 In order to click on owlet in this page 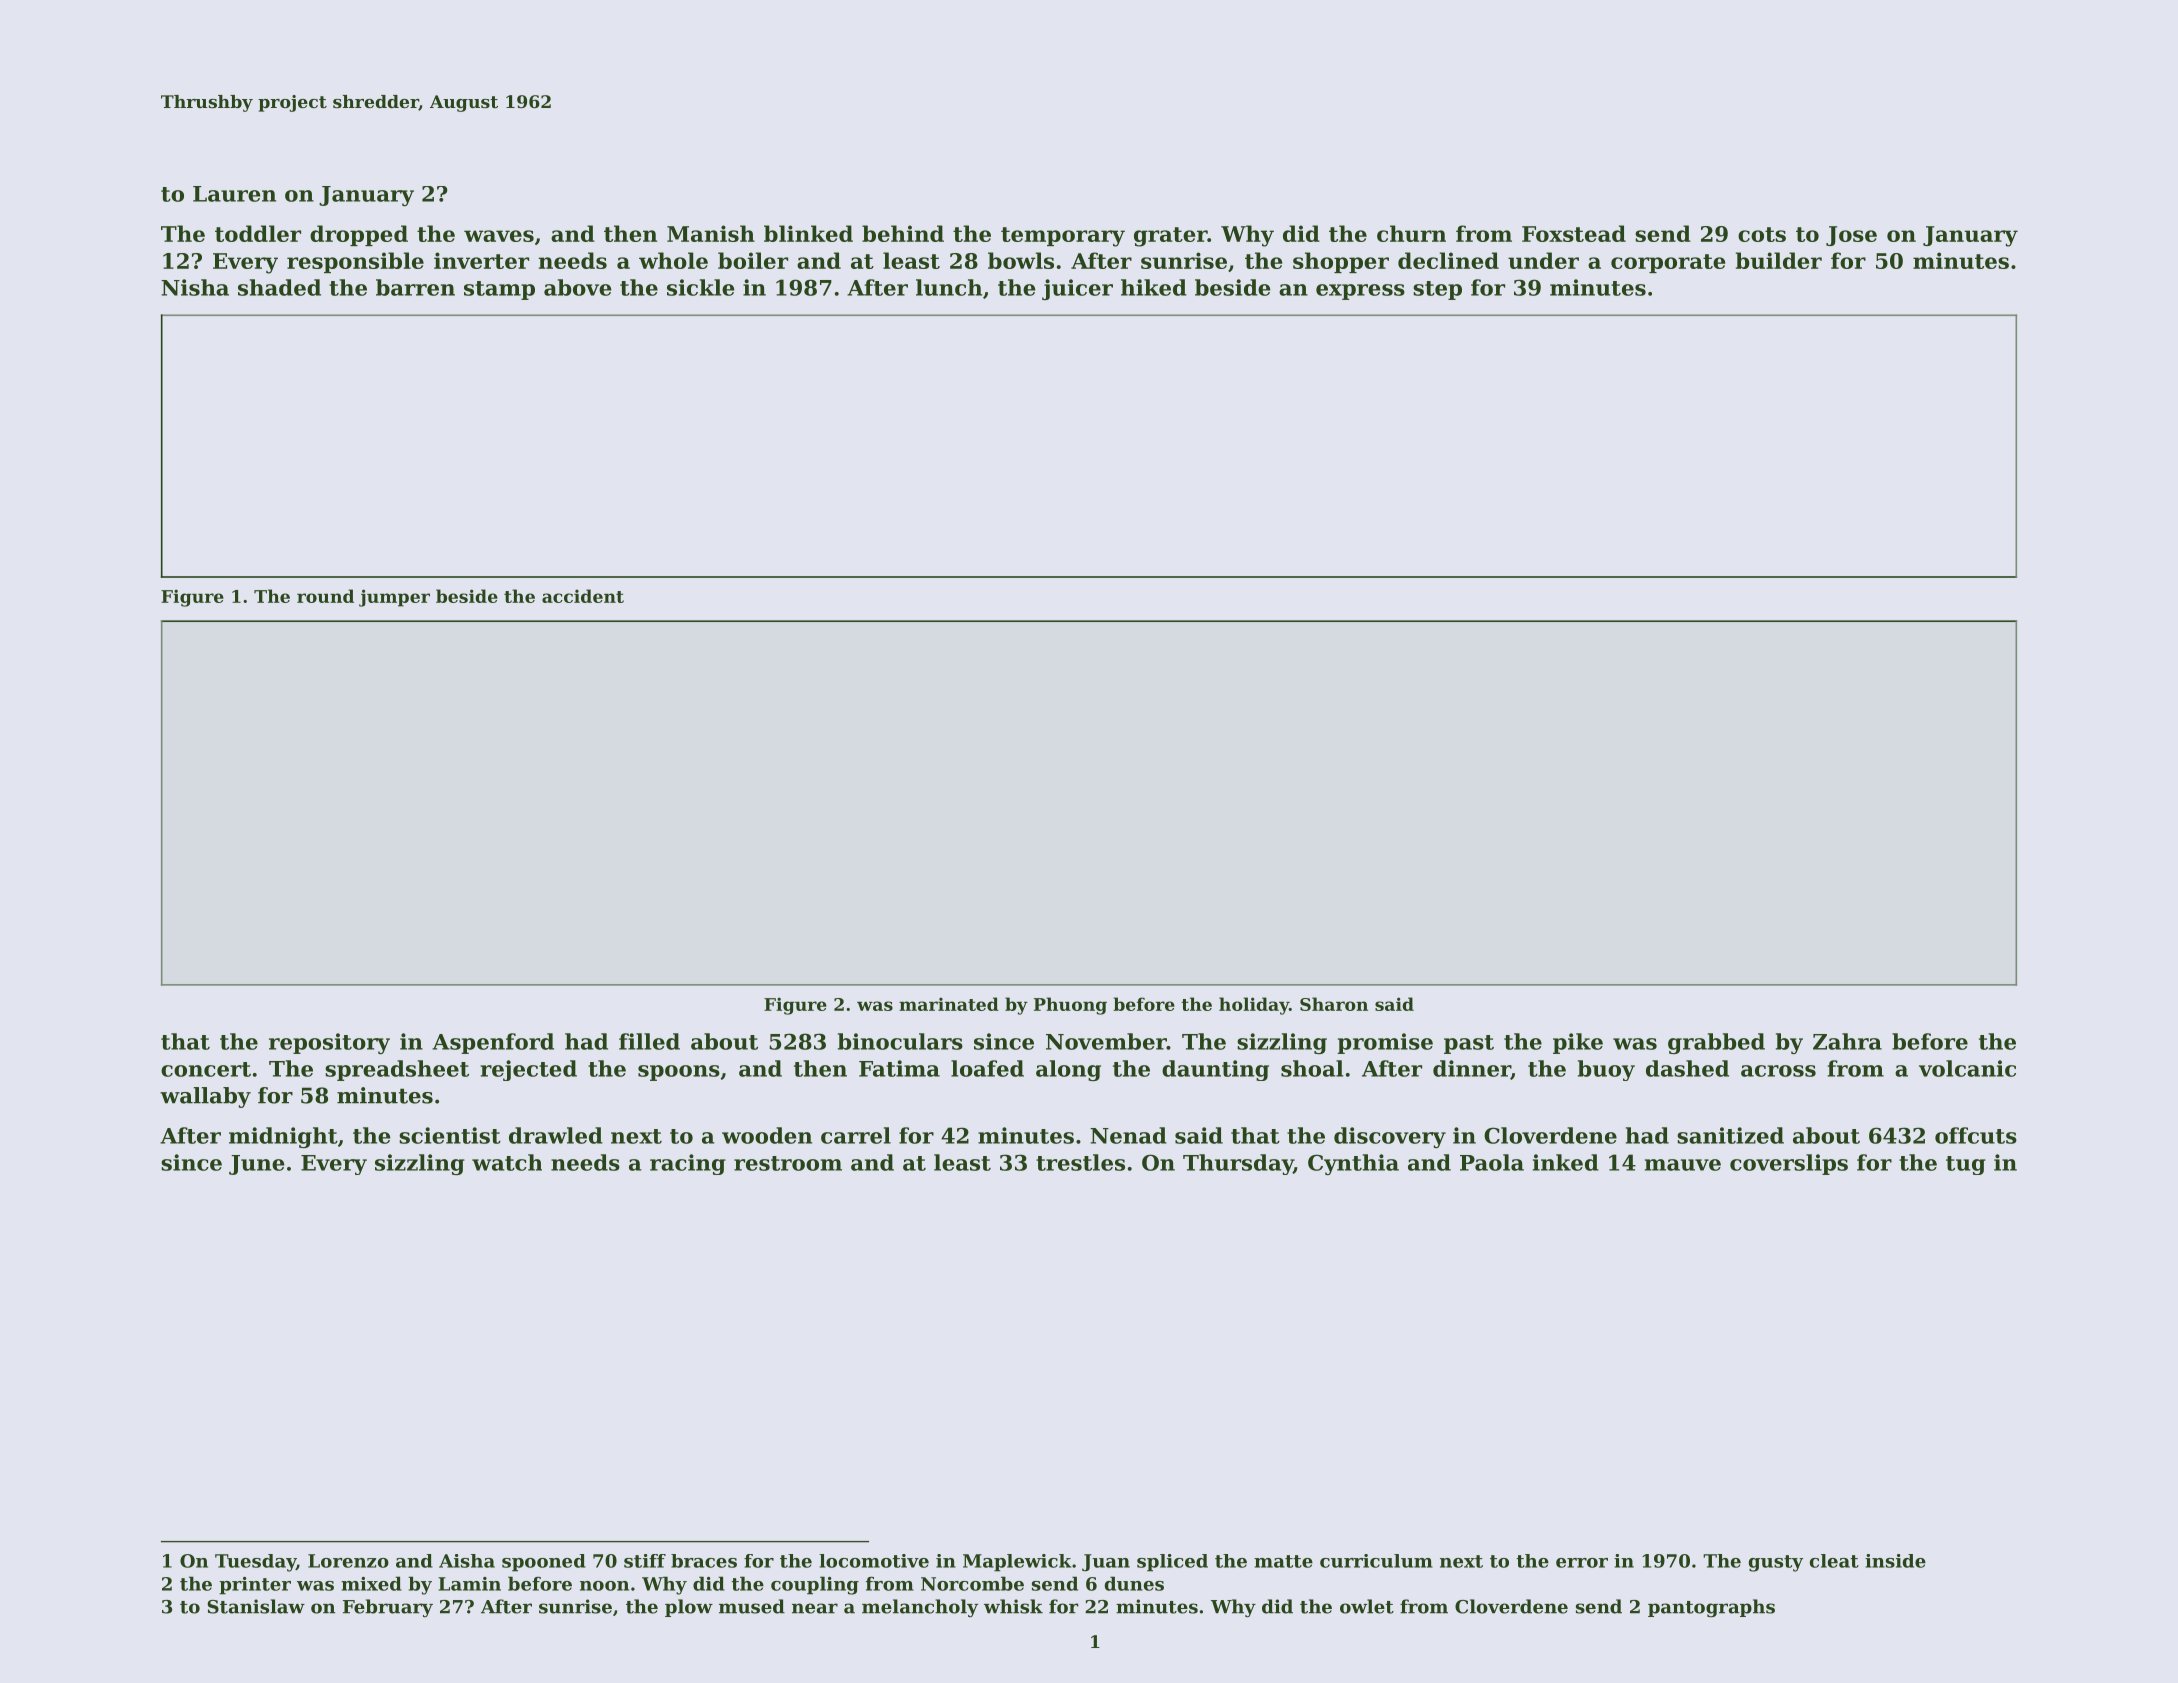, I will do `click(1367, 1606)`.
